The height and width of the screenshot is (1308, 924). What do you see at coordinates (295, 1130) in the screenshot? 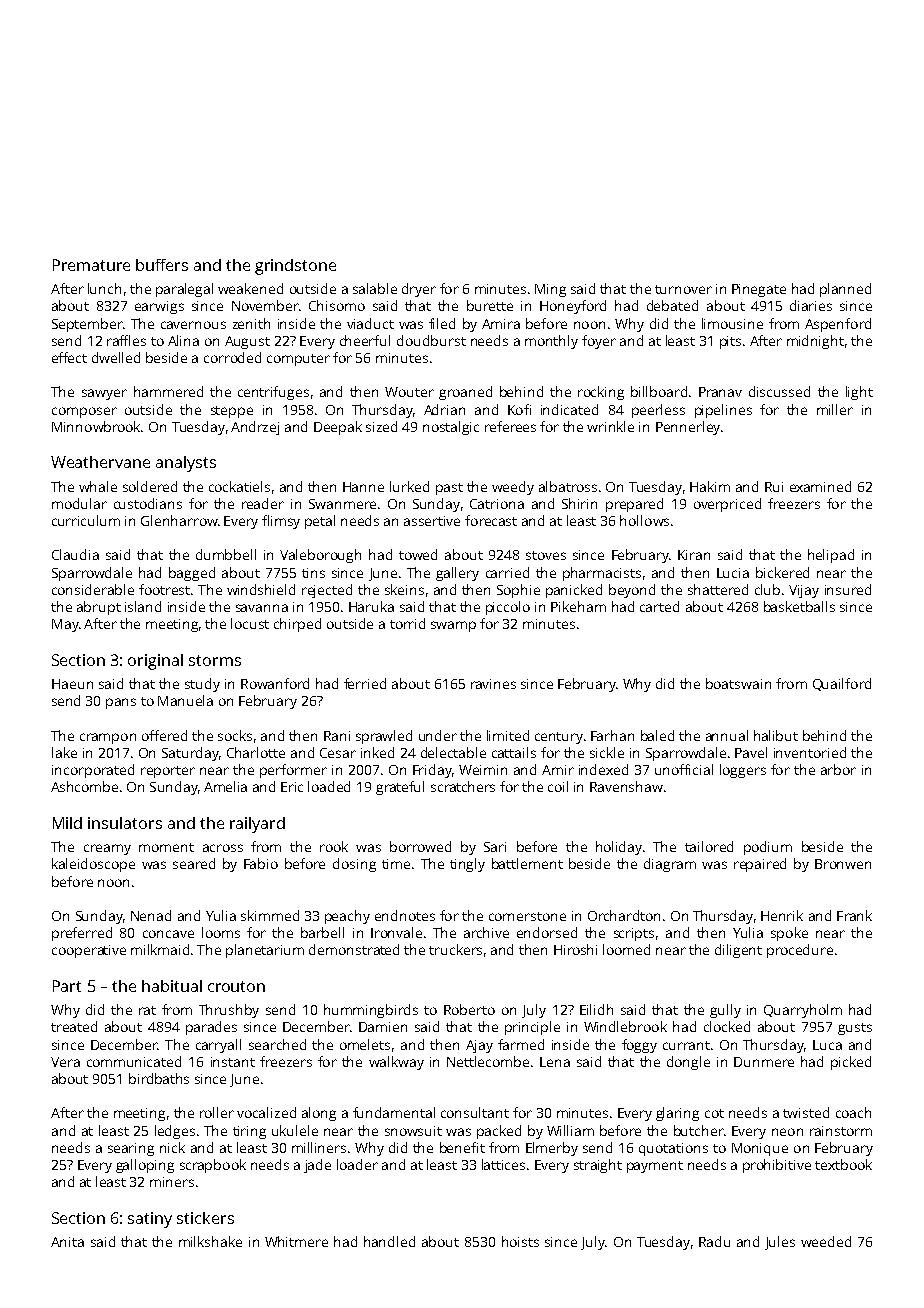
I see `ukulele` at bounding box center [295, 1130].
